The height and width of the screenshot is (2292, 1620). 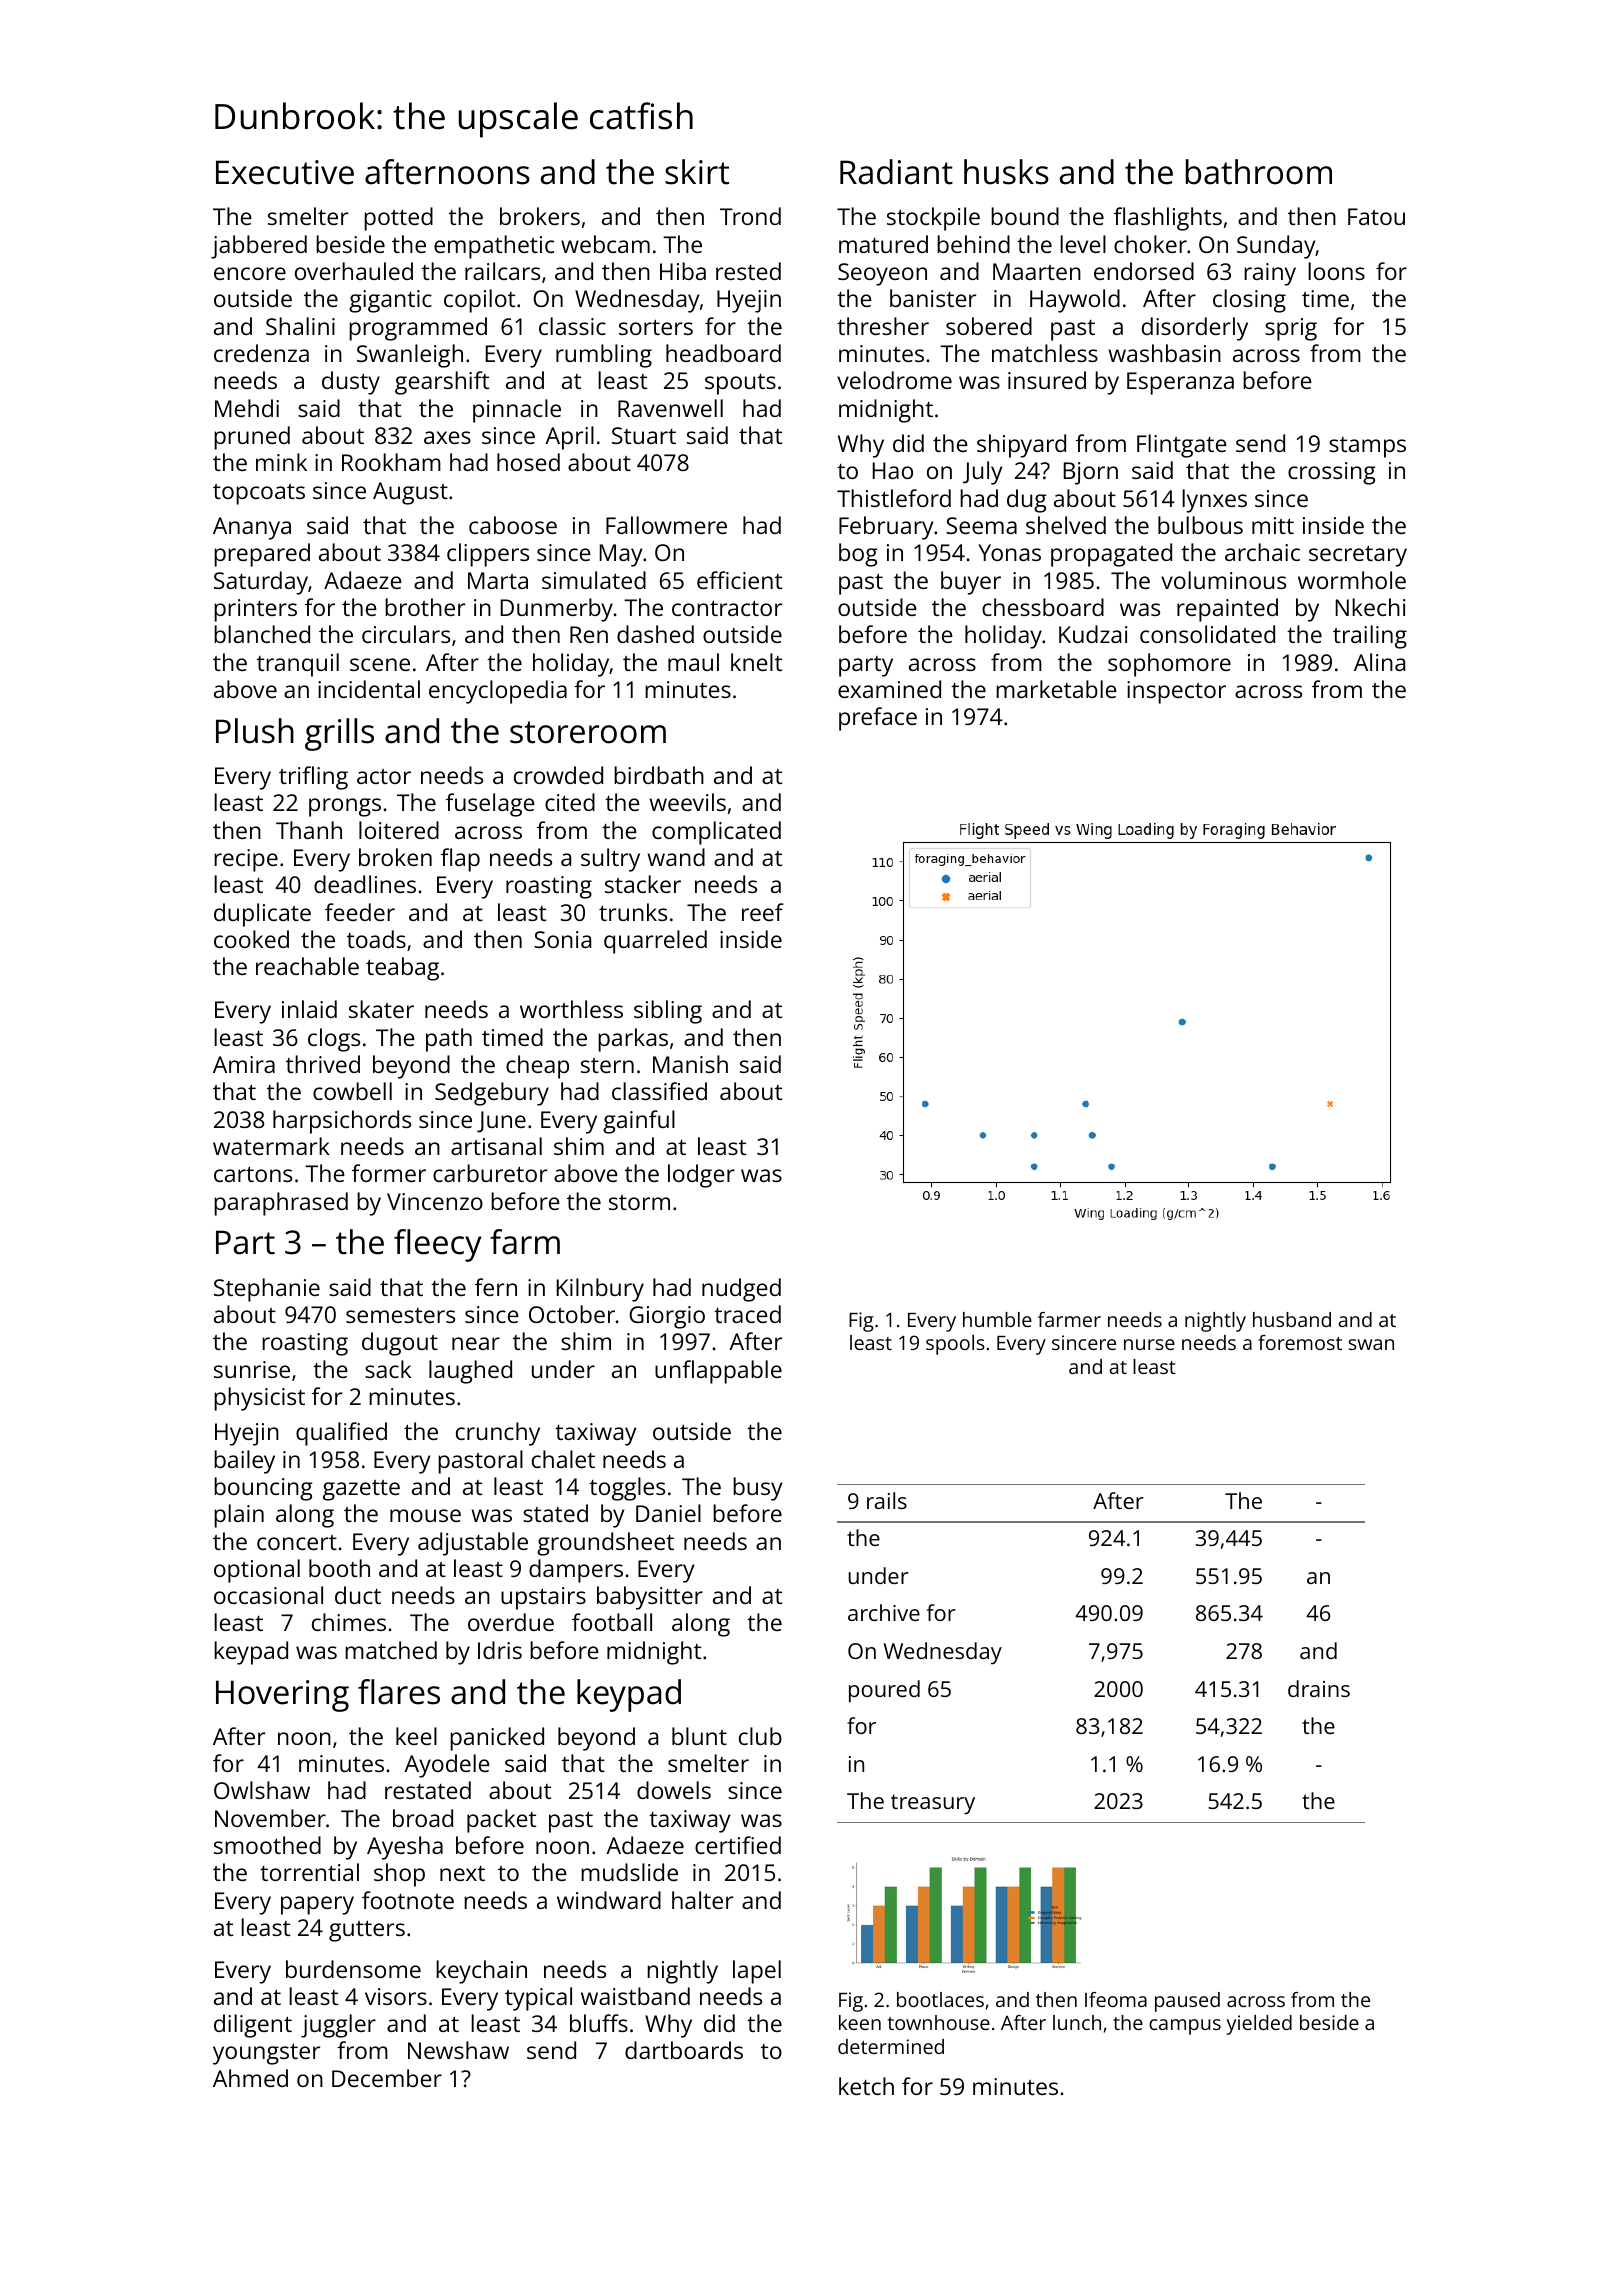 What do you see at coordinates (1144, 271) in the screenshot?
I see `endorsed` at bounding box center [1144, 271].
